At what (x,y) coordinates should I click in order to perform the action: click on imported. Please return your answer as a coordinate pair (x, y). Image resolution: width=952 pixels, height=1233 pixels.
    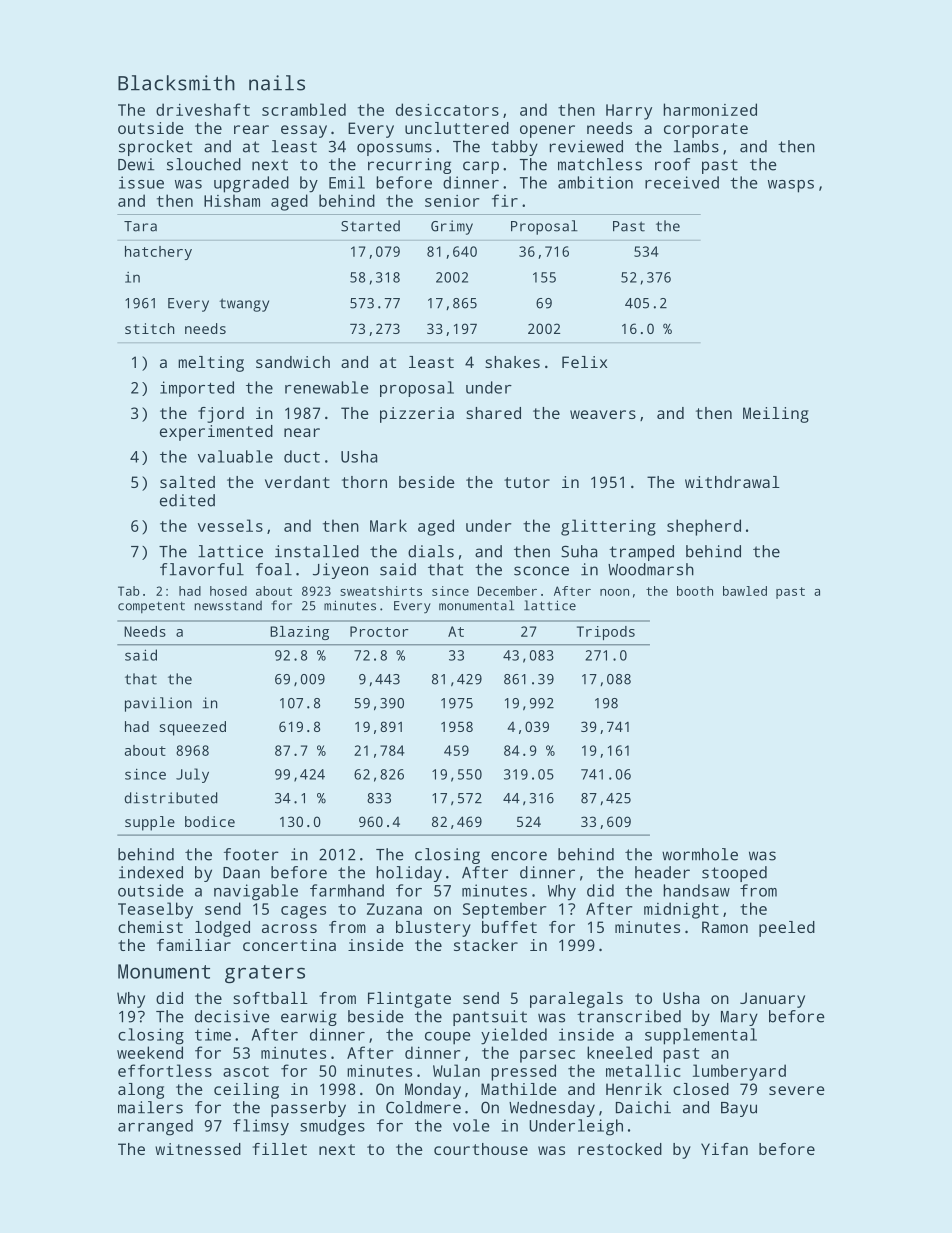
    Looking at the image, I should click on (197, 389).
